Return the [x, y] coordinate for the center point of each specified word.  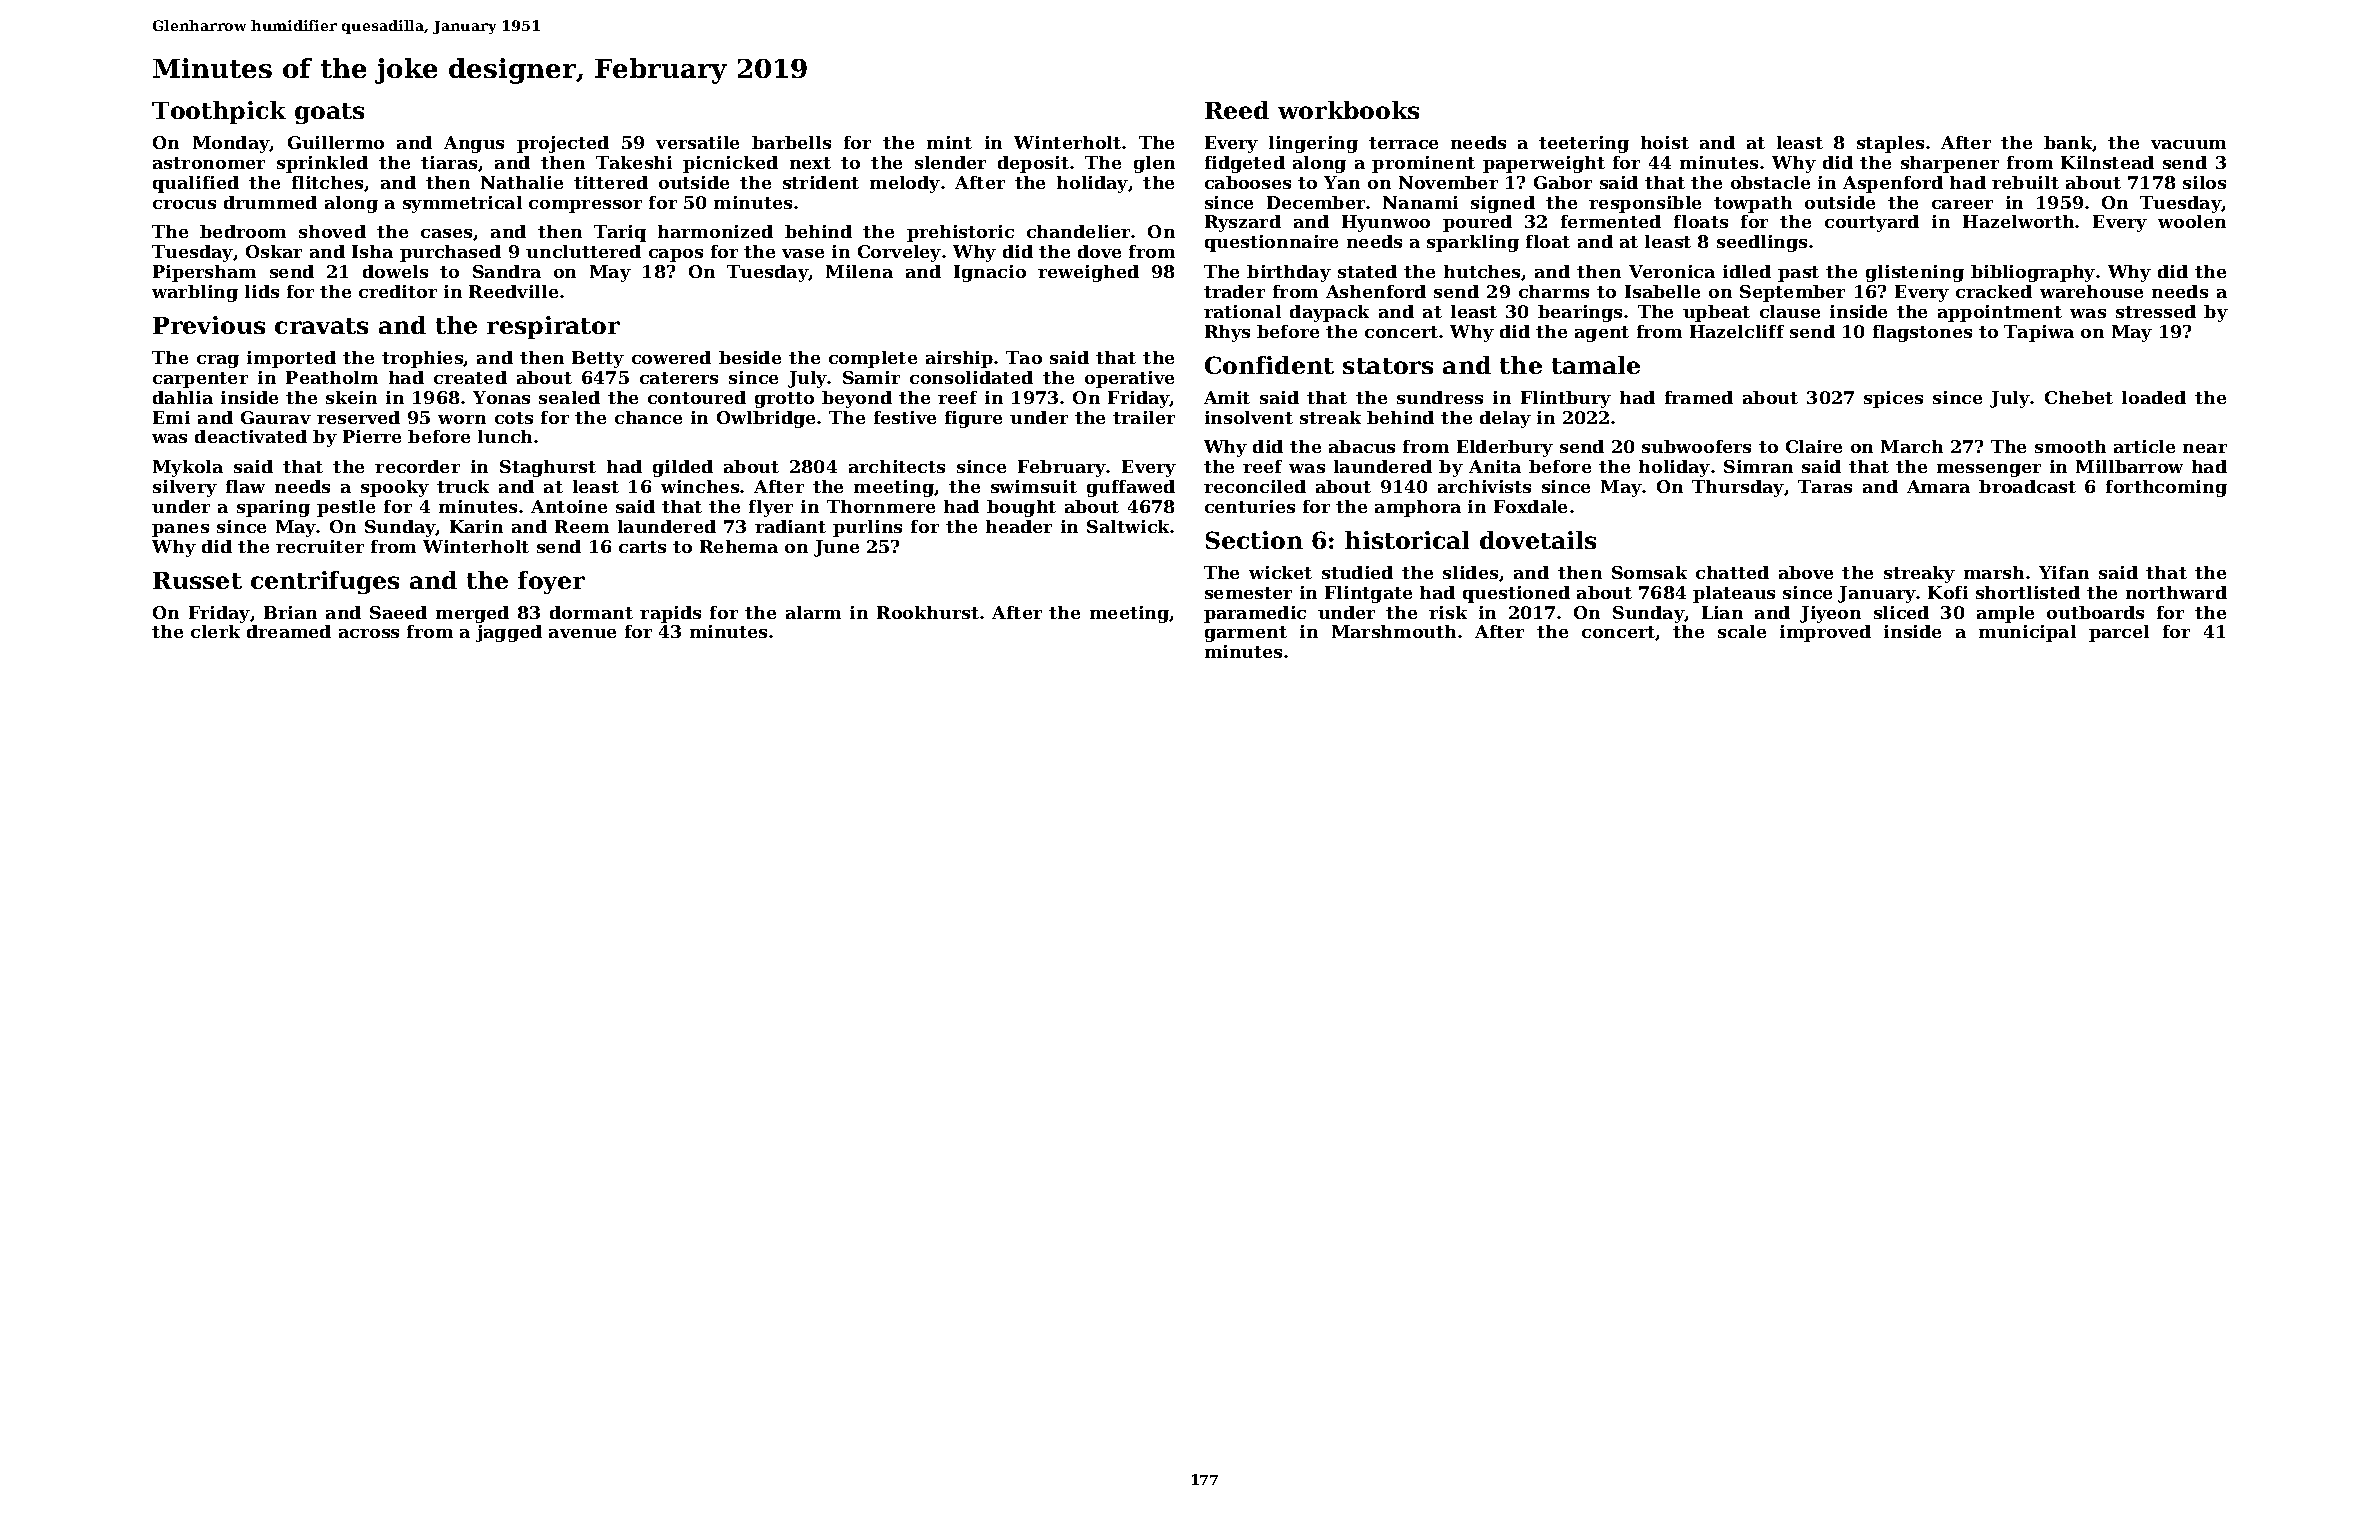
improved [1825, 633]
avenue [582, 633]
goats [329, 113]
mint [949, 142]
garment [1246, 634]
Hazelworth [2018, 221]
